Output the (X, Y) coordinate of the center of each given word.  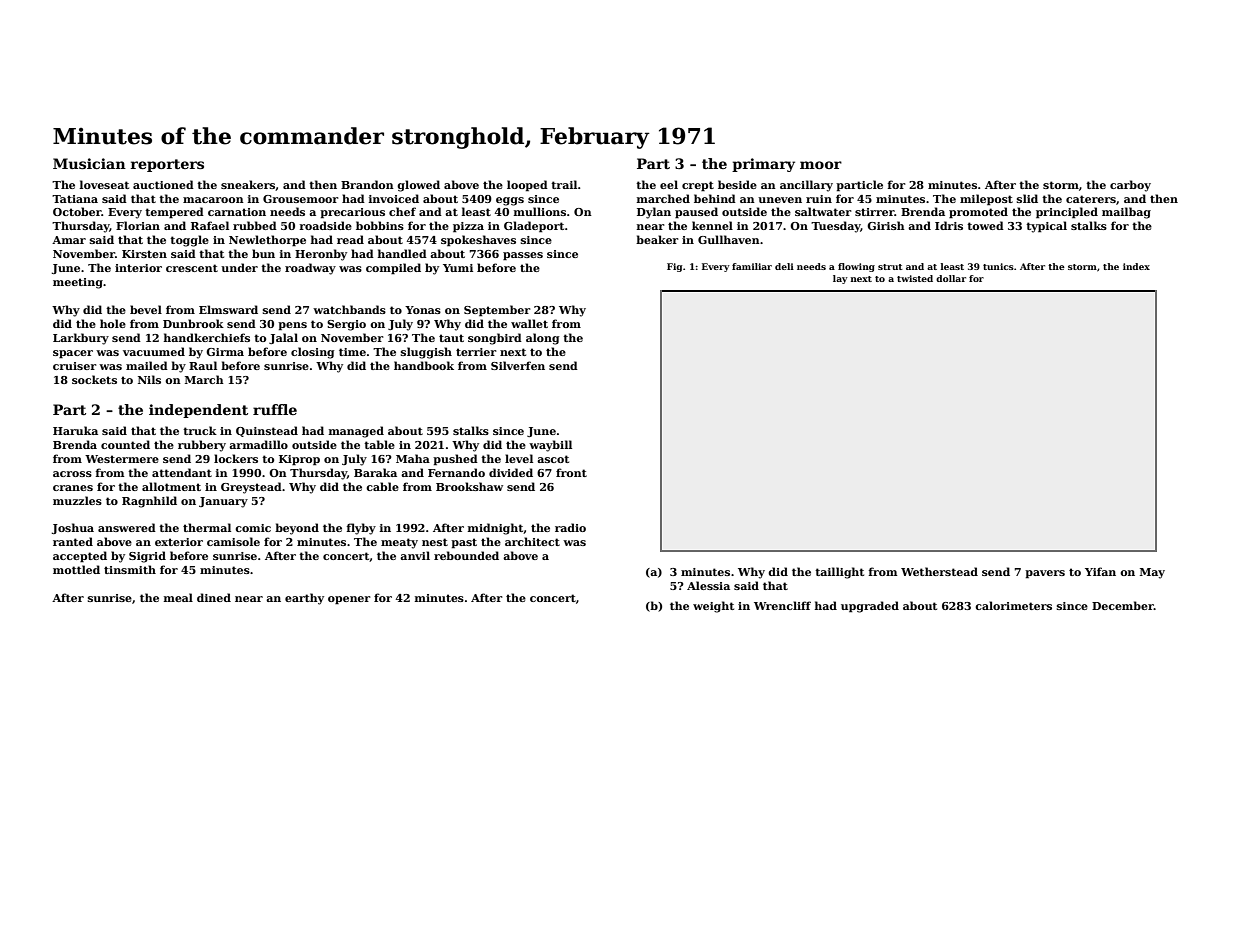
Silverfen (518, 365)
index (1136, 266)
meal (178, 597)
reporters (167, 165)
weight (713, 607)
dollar (951, 278)
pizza (468, 227)
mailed (147, 365)
